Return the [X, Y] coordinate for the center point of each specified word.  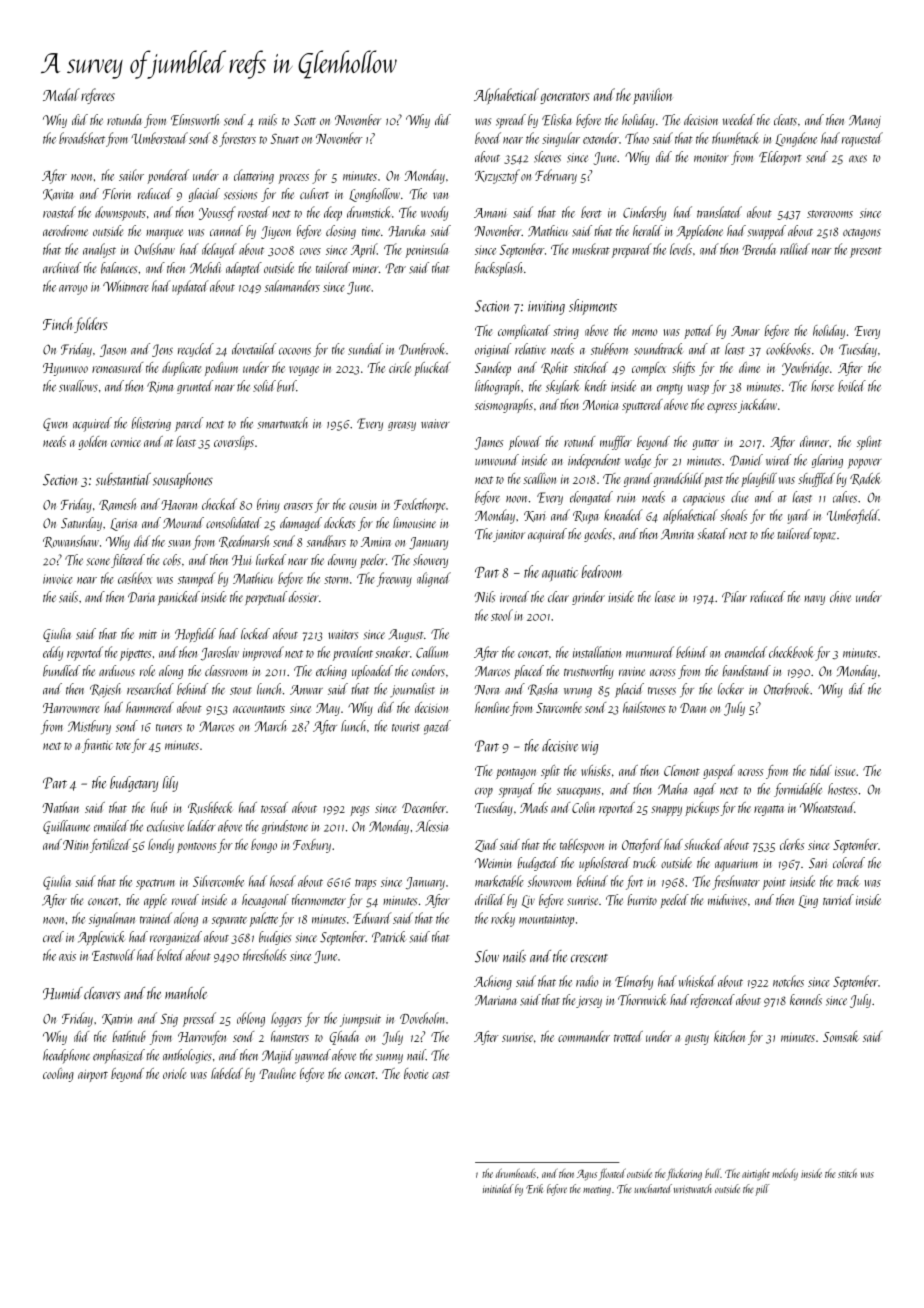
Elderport [780, 158]
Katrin [117, 1019]
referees [98, 96]
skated [713, 534]
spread [511, 121]
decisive [560, 745]
